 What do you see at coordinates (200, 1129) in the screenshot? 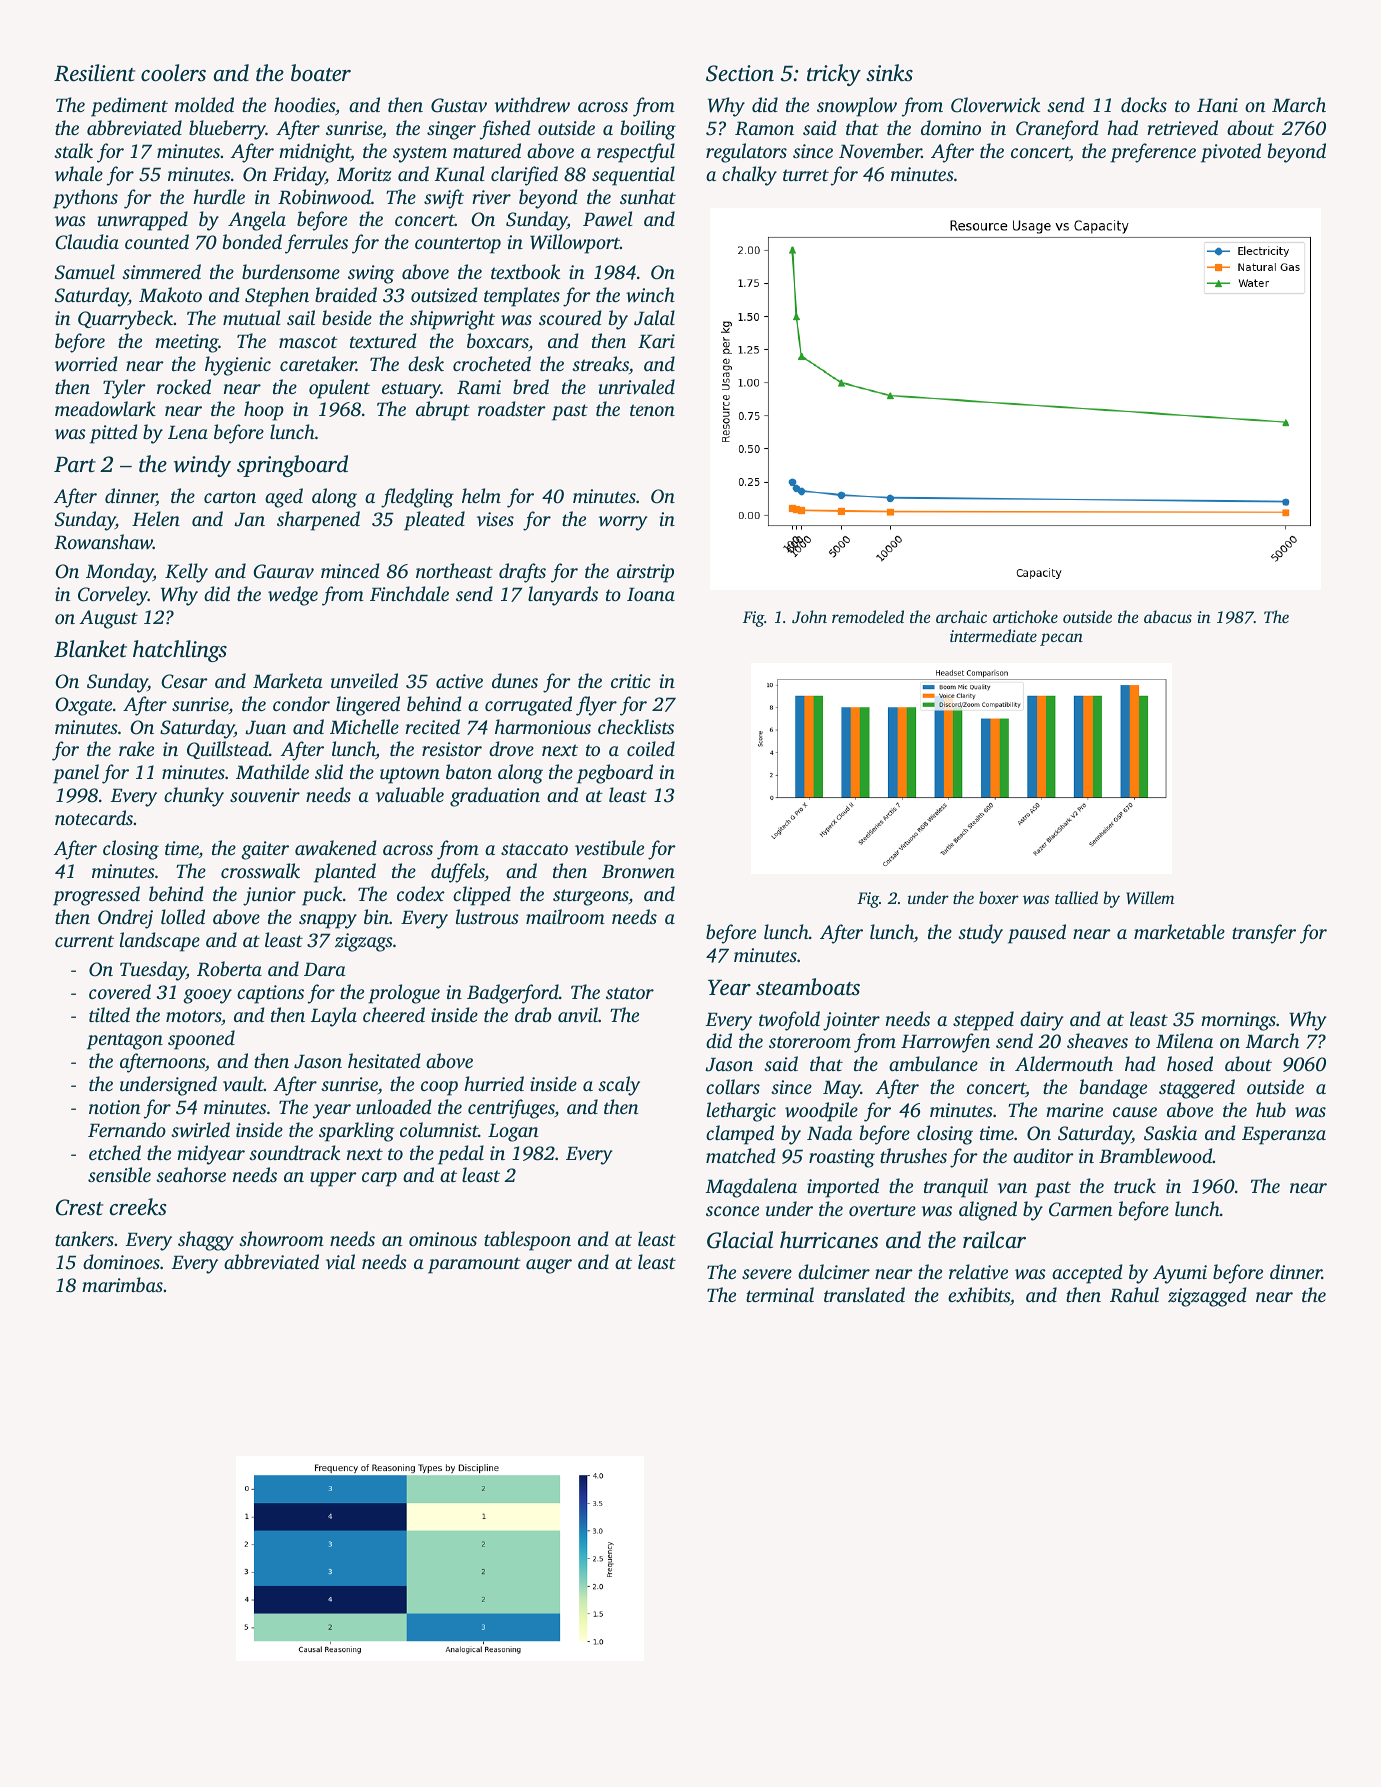
I see `swirled` at bounding box center [200, 1129].
